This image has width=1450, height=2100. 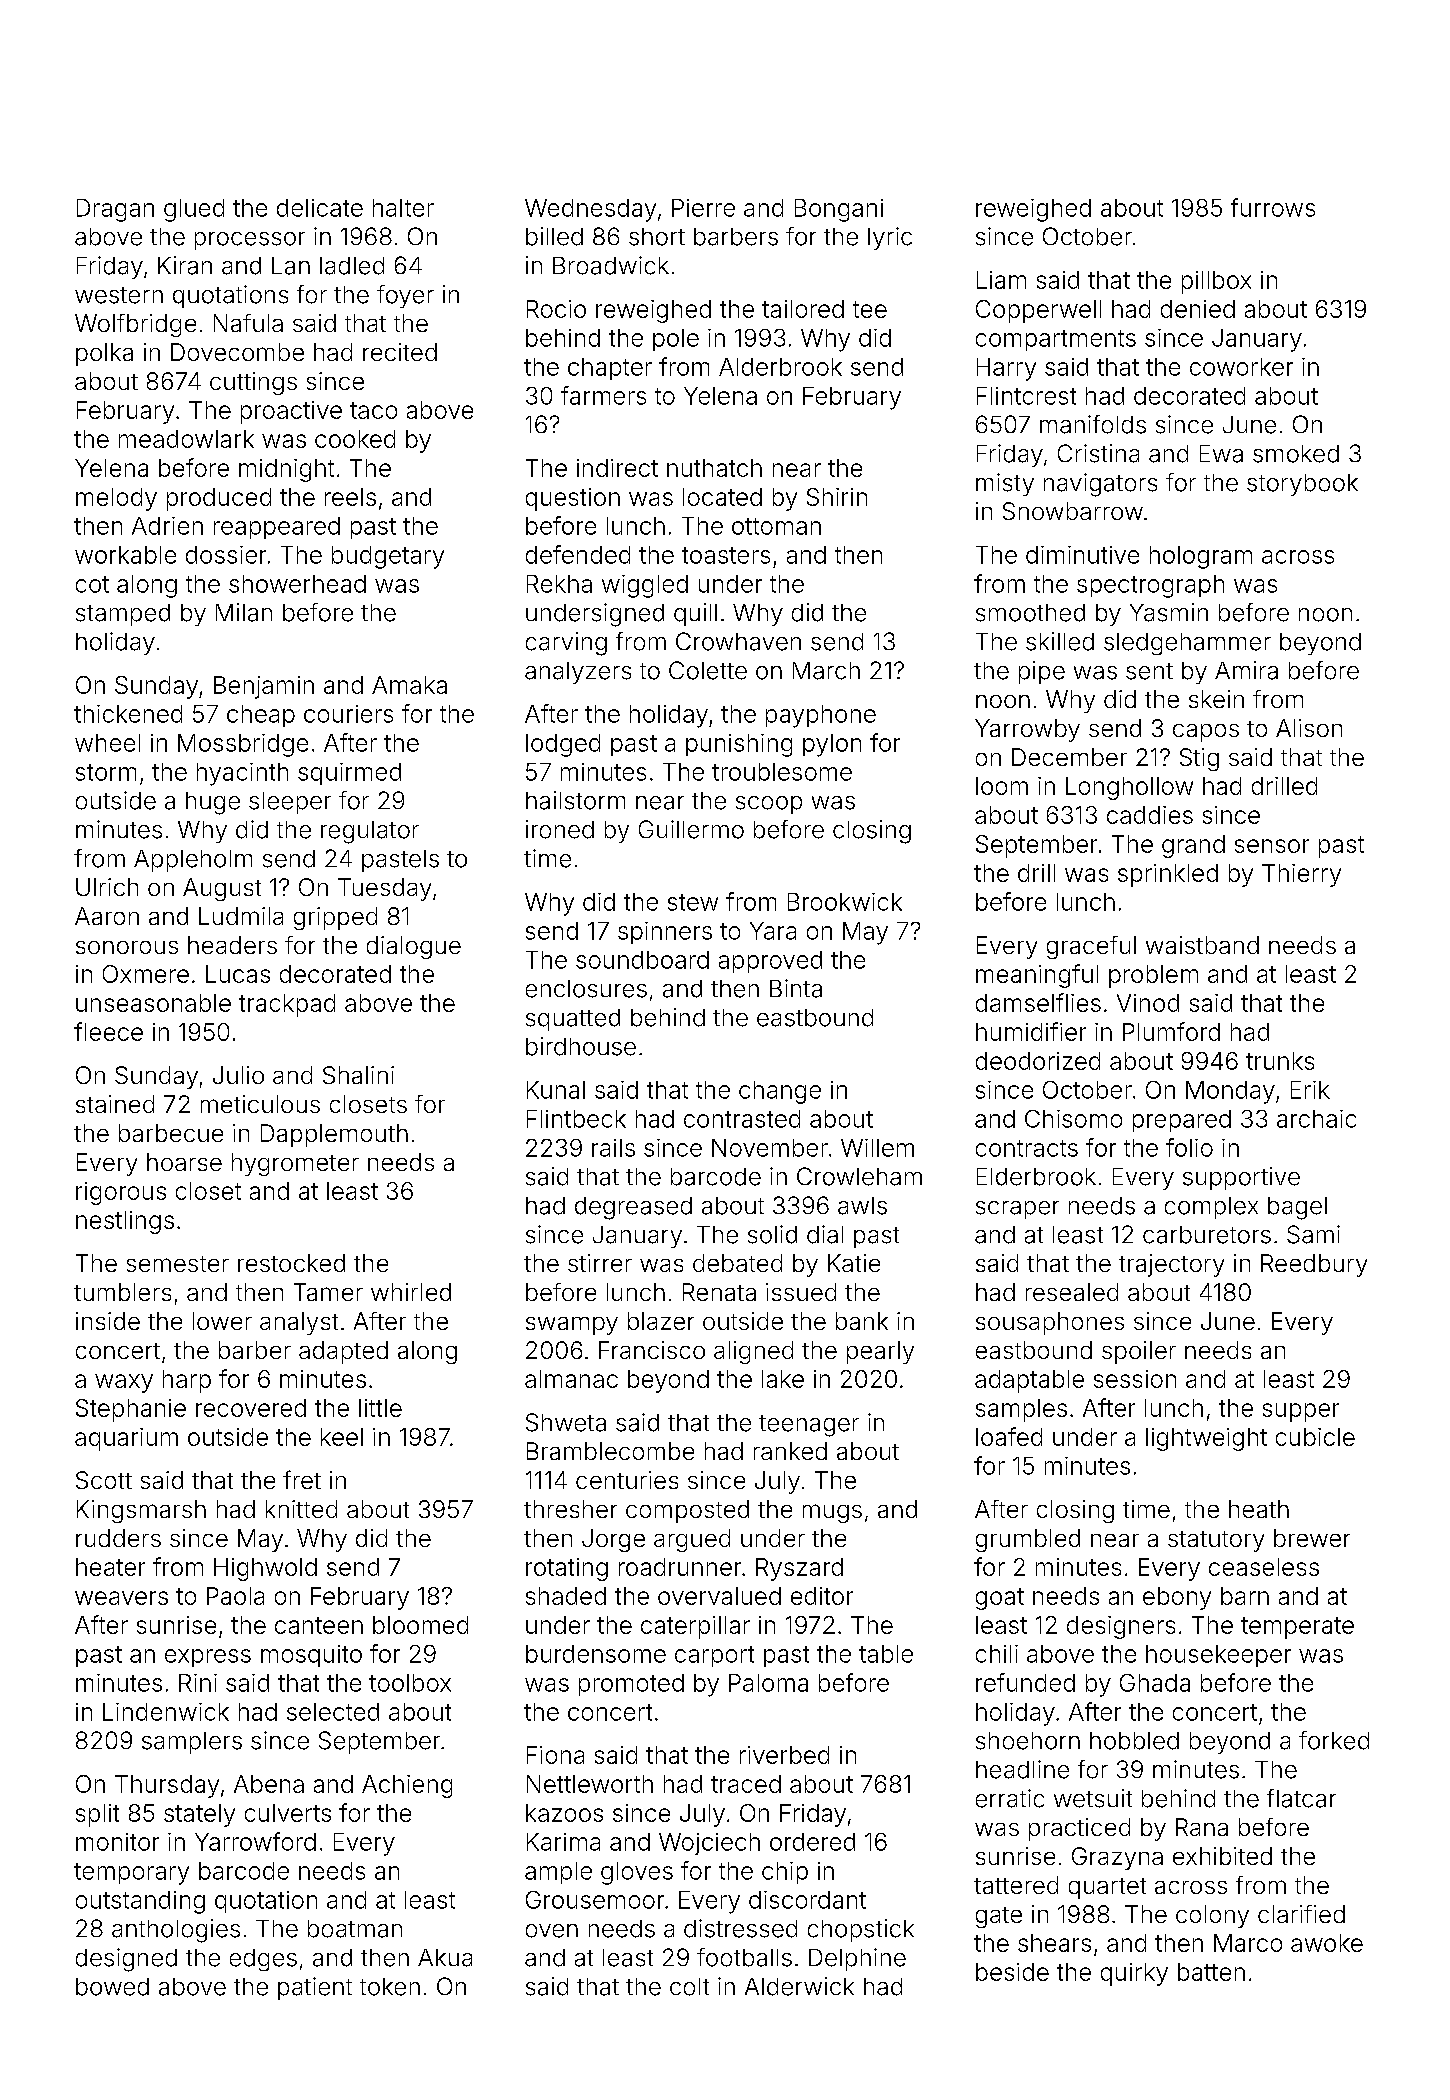 I want to click on Alderwick, so click(x=799, y=1986).
